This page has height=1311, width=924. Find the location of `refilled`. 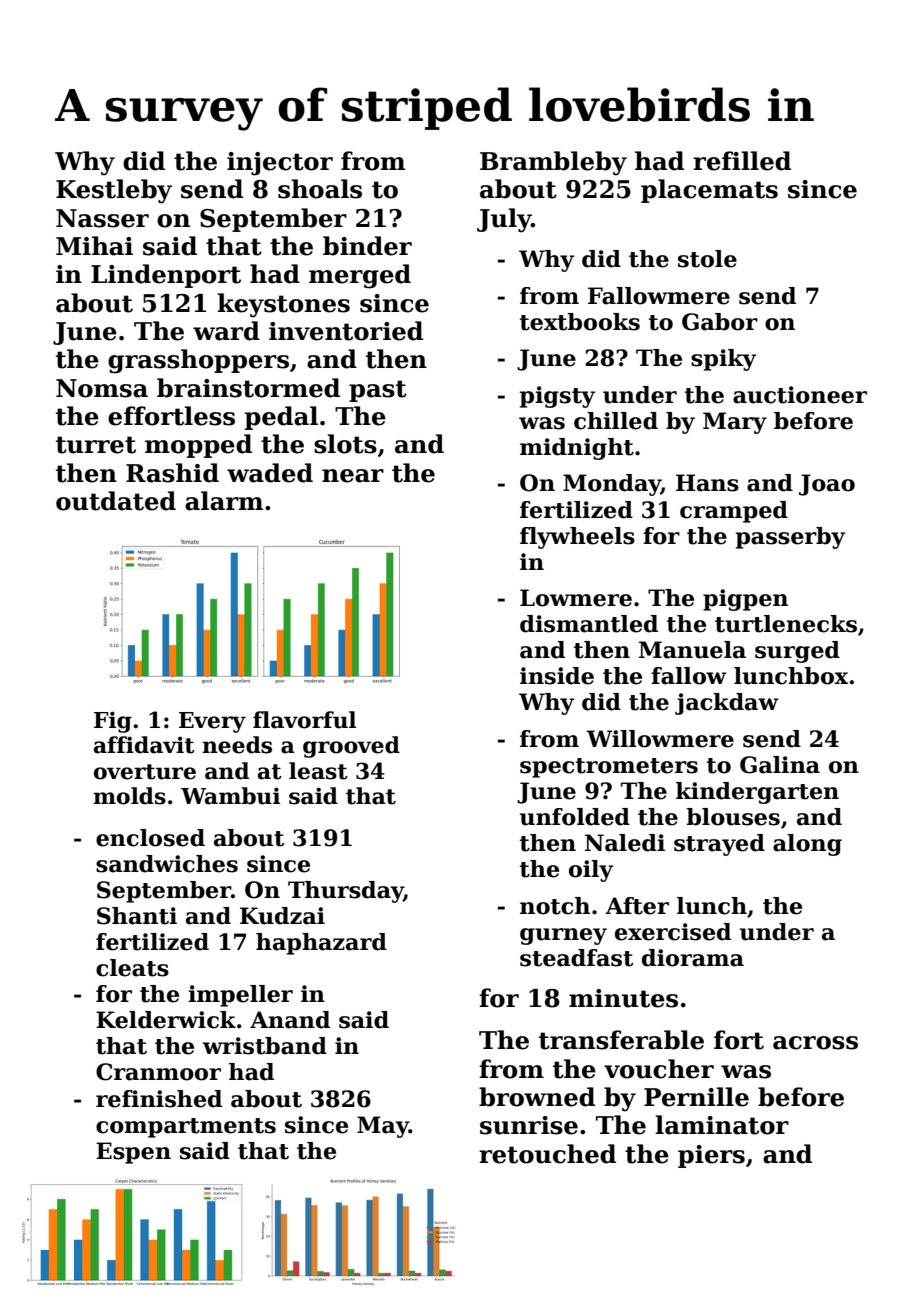

refilled is located at coordinates (742, 161).
